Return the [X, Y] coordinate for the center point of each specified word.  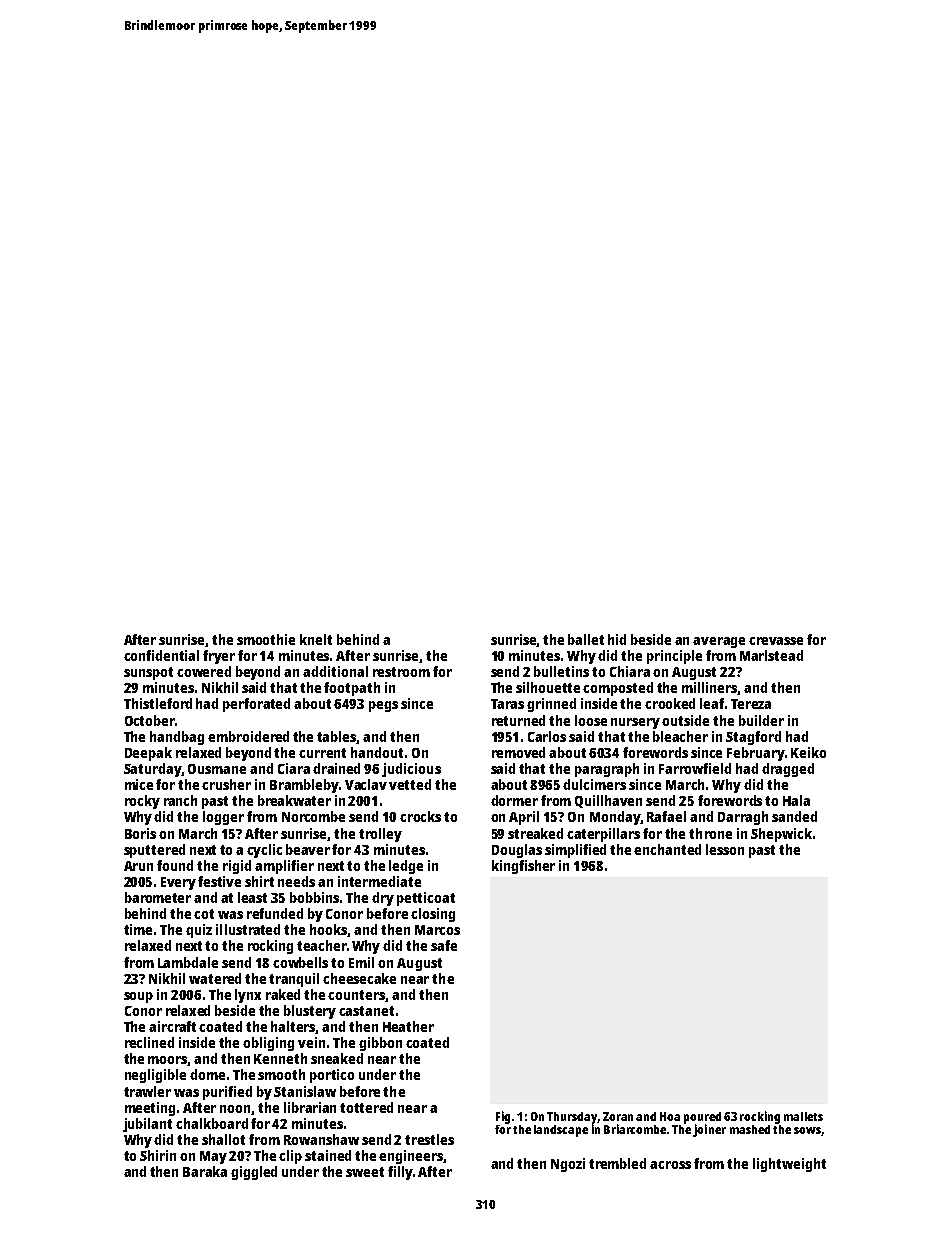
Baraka [205, 1171]
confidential [161, 655]
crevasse [776, 641]
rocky [142, 802]
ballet [586, 639]
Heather [408, 1026]
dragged [788, 770]
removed [518, 752]
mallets [803, 1116]
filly [400, 1173]
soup [138, 997]
